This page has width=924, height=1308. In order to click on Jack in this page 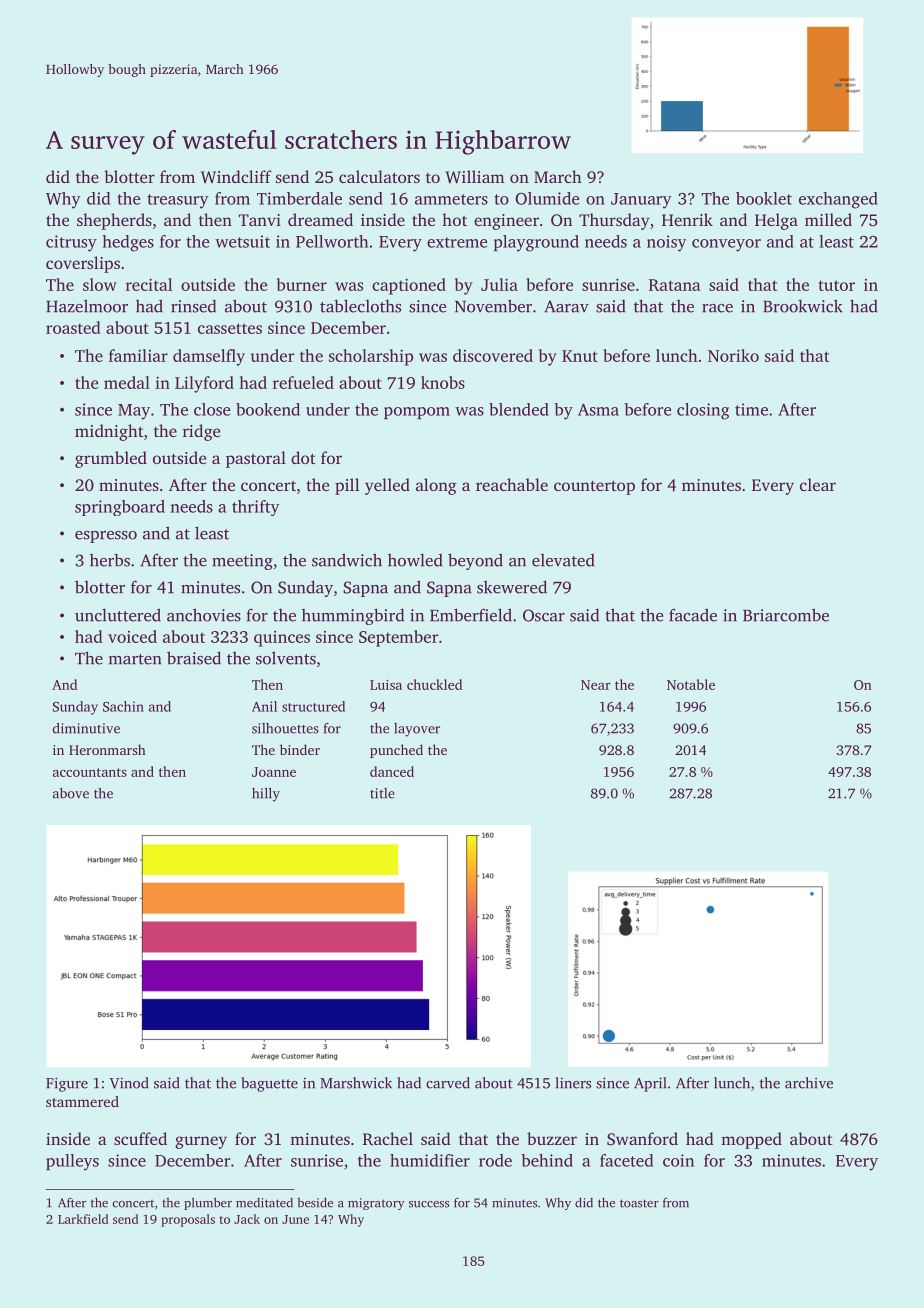, I will do `click(247, 1219)`.
